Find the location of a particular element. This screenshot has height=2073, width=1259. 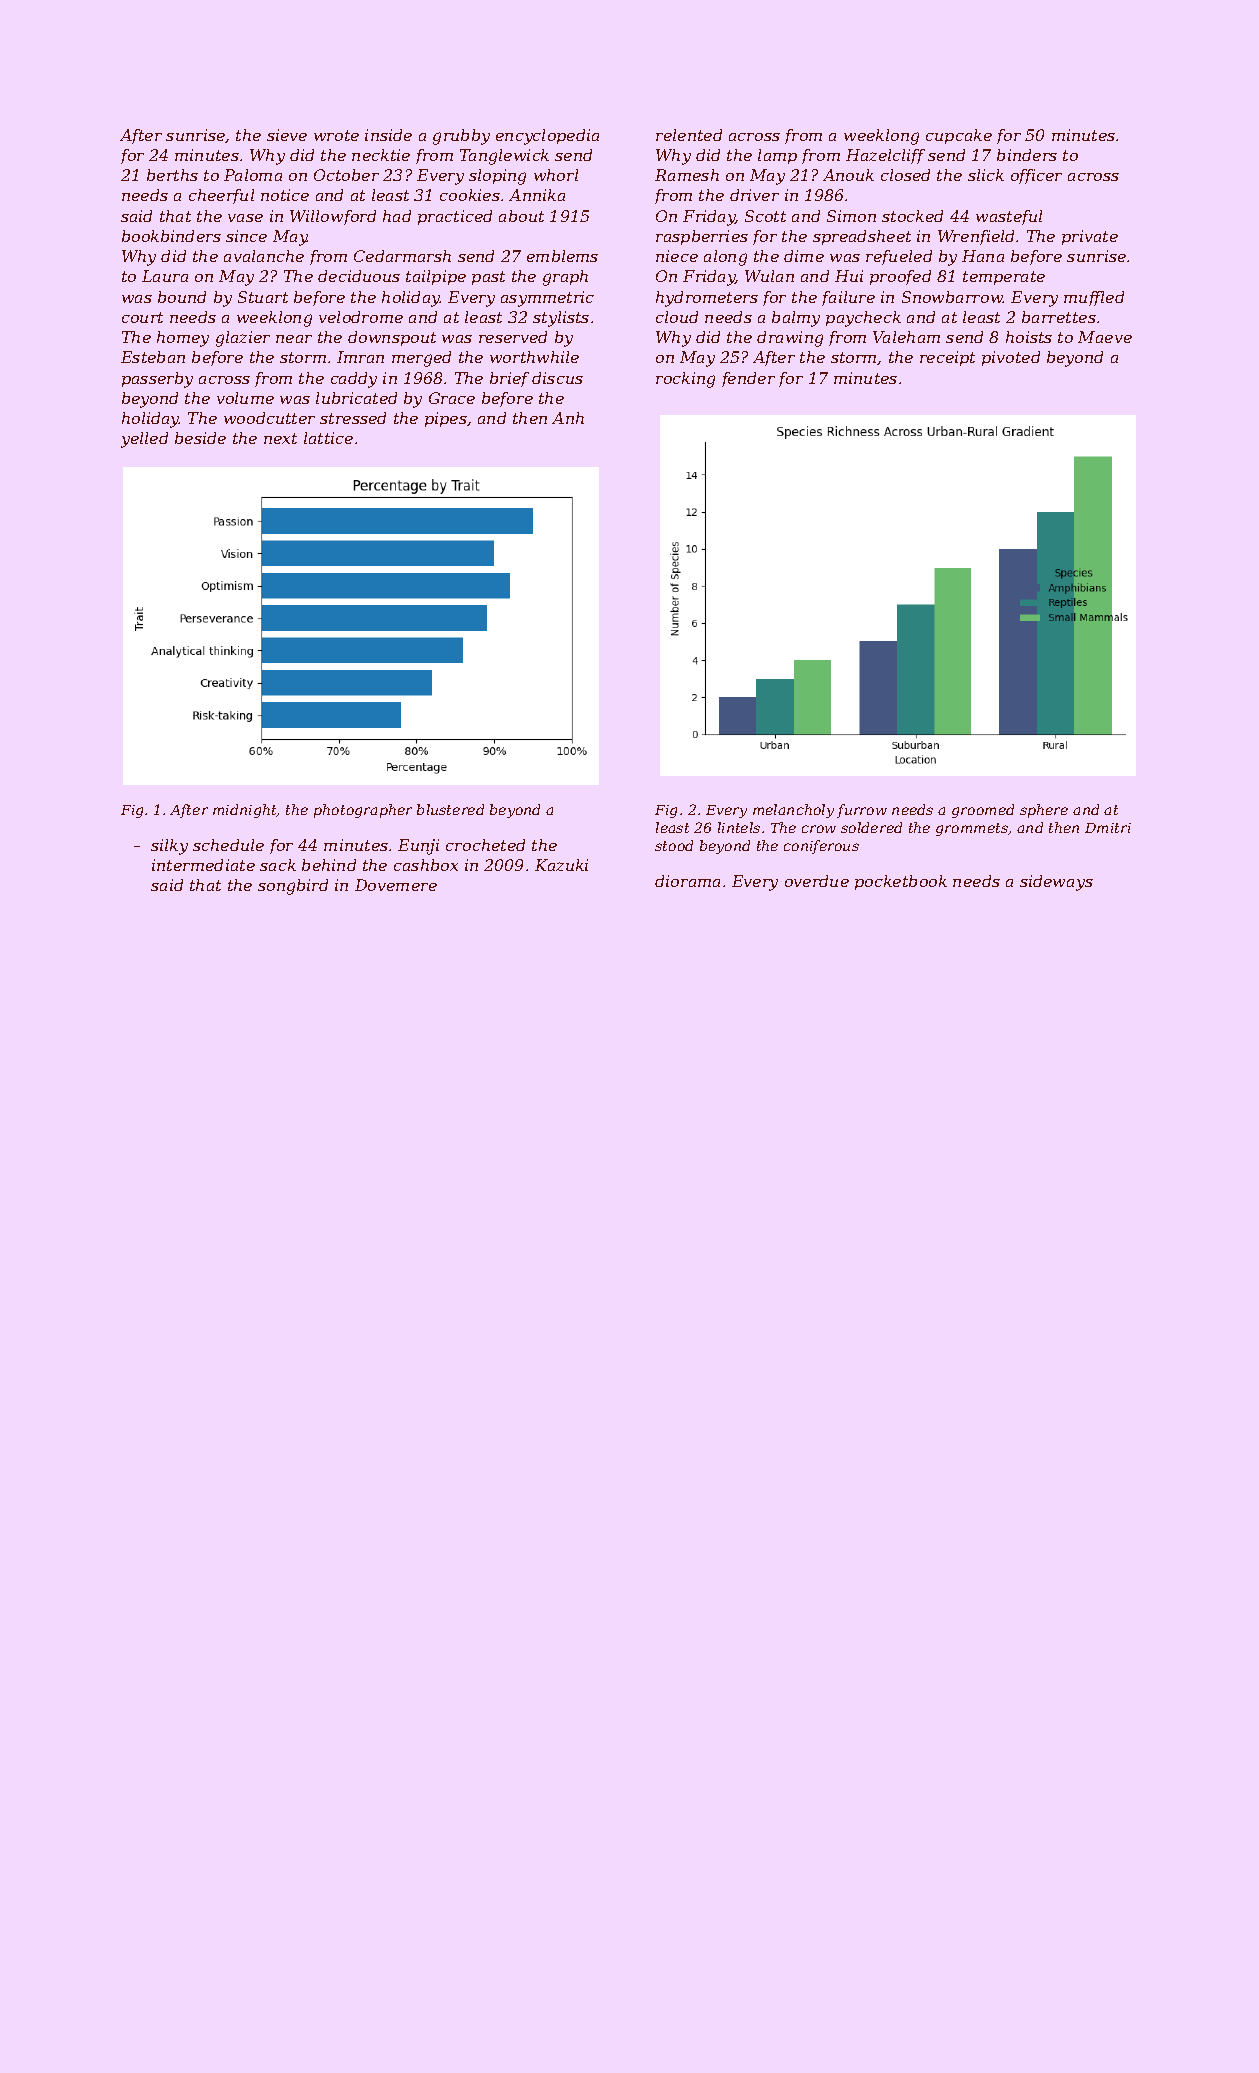

sieve is located at coordinates (287, 135).
